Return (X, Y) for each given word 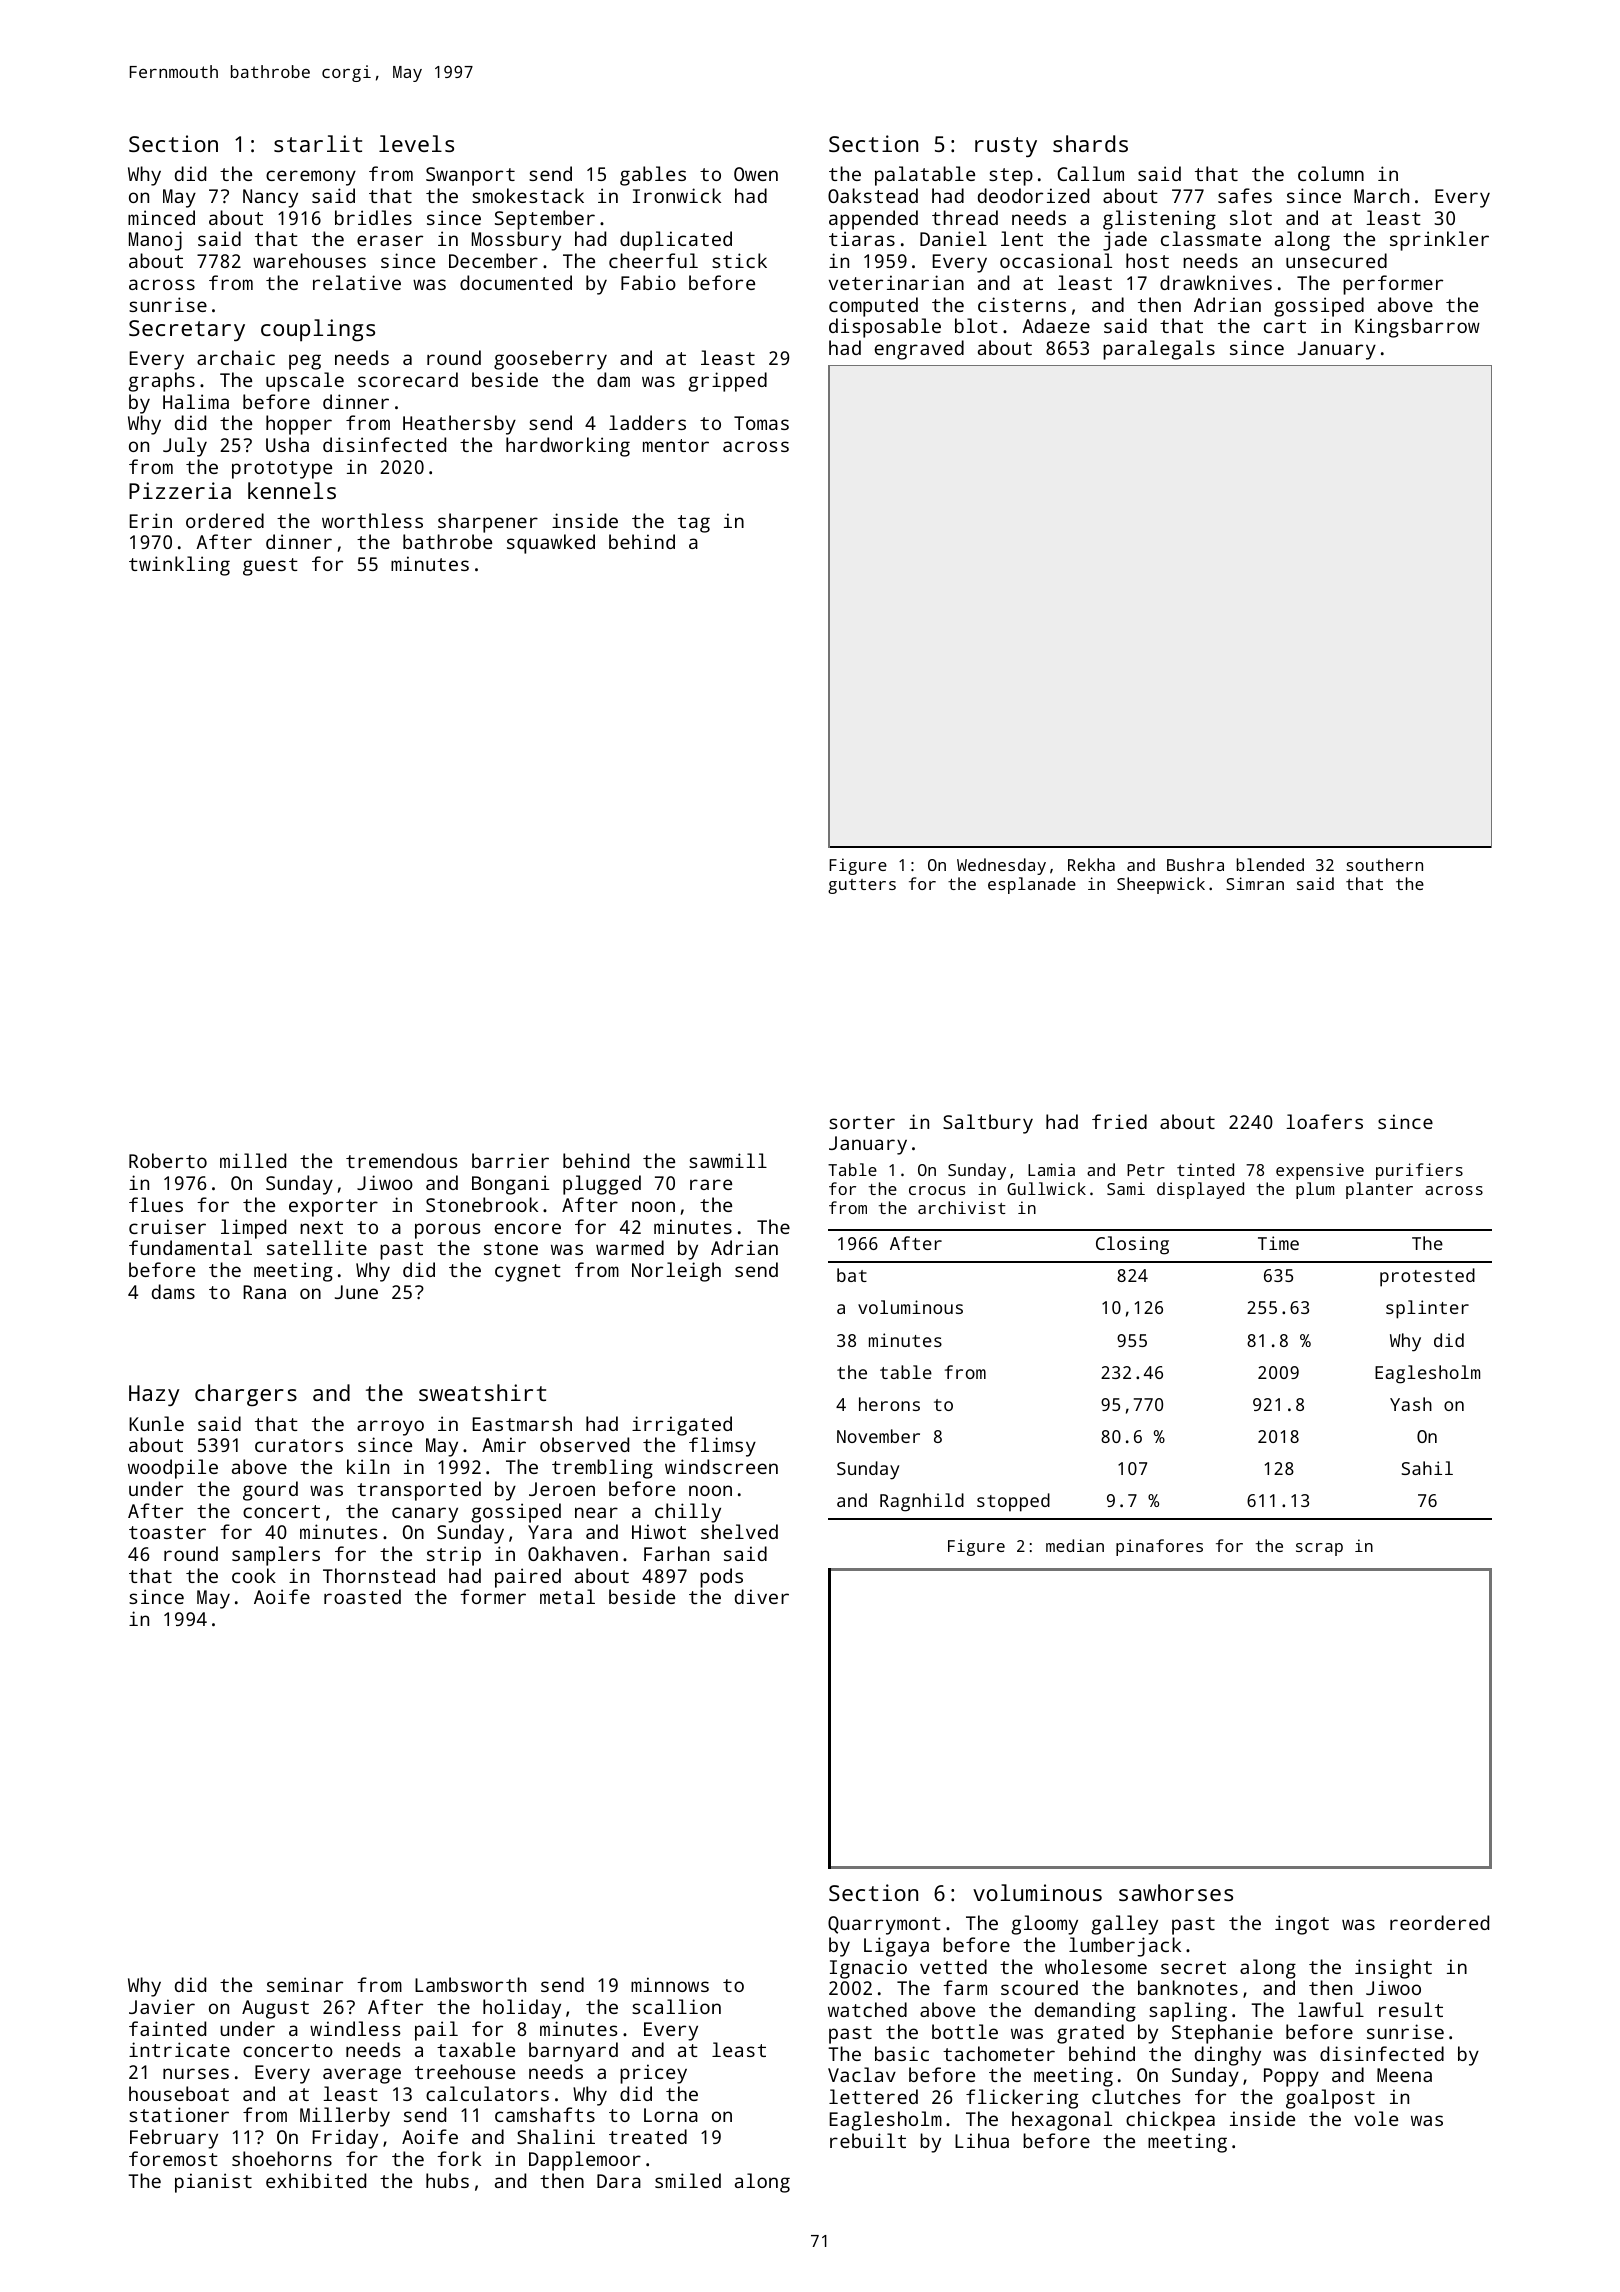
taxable (476, 2049)
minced (161, 217)
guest (270, 567)
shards (1090, 143)
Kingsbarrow (1417, 328)
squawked (551, 544)
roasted (362, 1596)
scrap (1319, 1549)
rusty (1006, 147)
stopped (1013, 1502)
